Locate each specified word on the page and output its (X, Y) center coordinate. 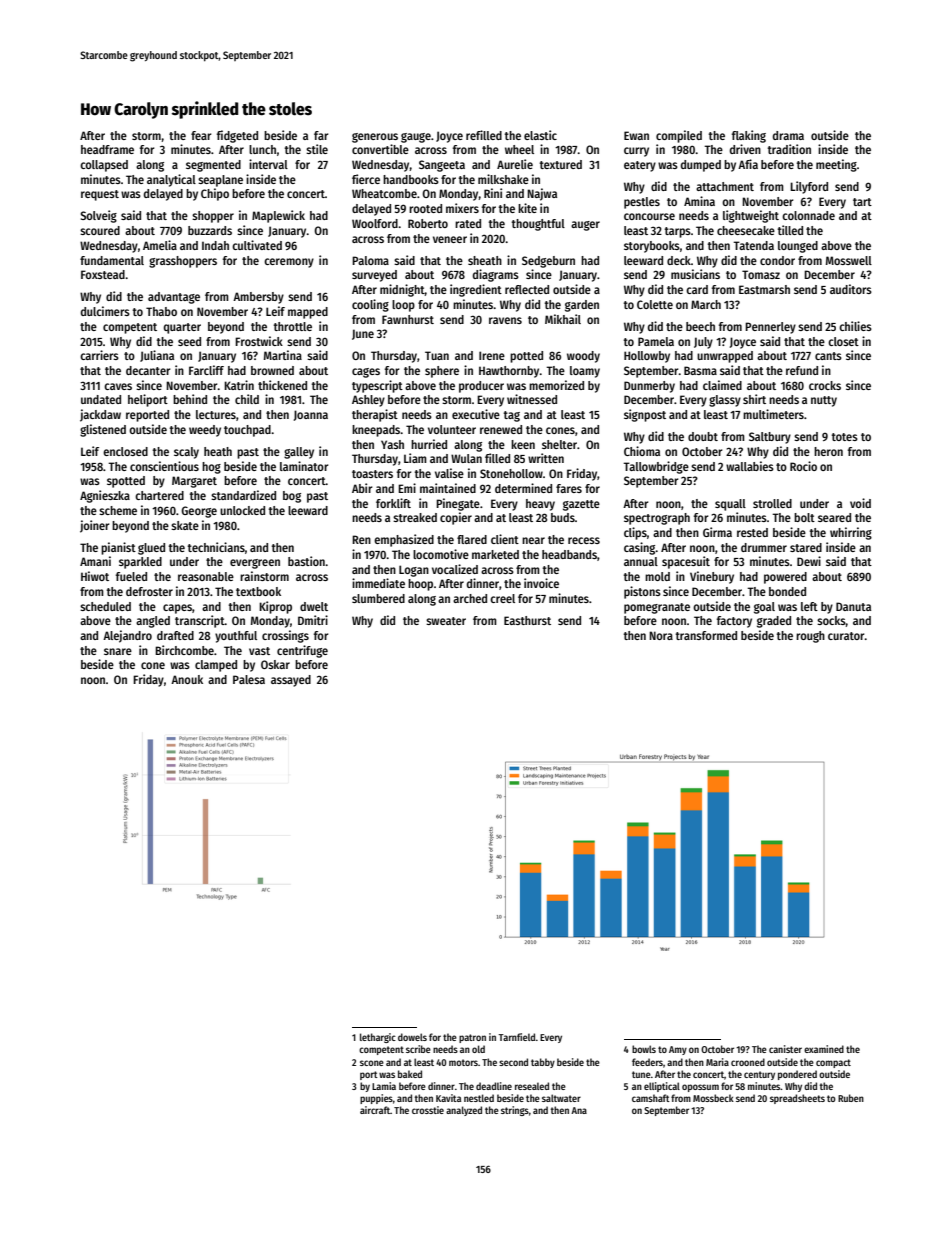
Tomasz (761, 274)
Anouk (187, 679)
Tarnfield (517, 1037)
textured (560, 164)
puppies (376, 1099)
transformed (706, 635)
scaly (186, 453)
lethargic (378, 1038)
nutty (824, 401)
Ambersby (258, 298)
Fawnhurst (408, 319)
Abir (362, 488)
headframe (107, 149)
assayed (291, 681)
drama (788, 135)
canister (785, 1049)
